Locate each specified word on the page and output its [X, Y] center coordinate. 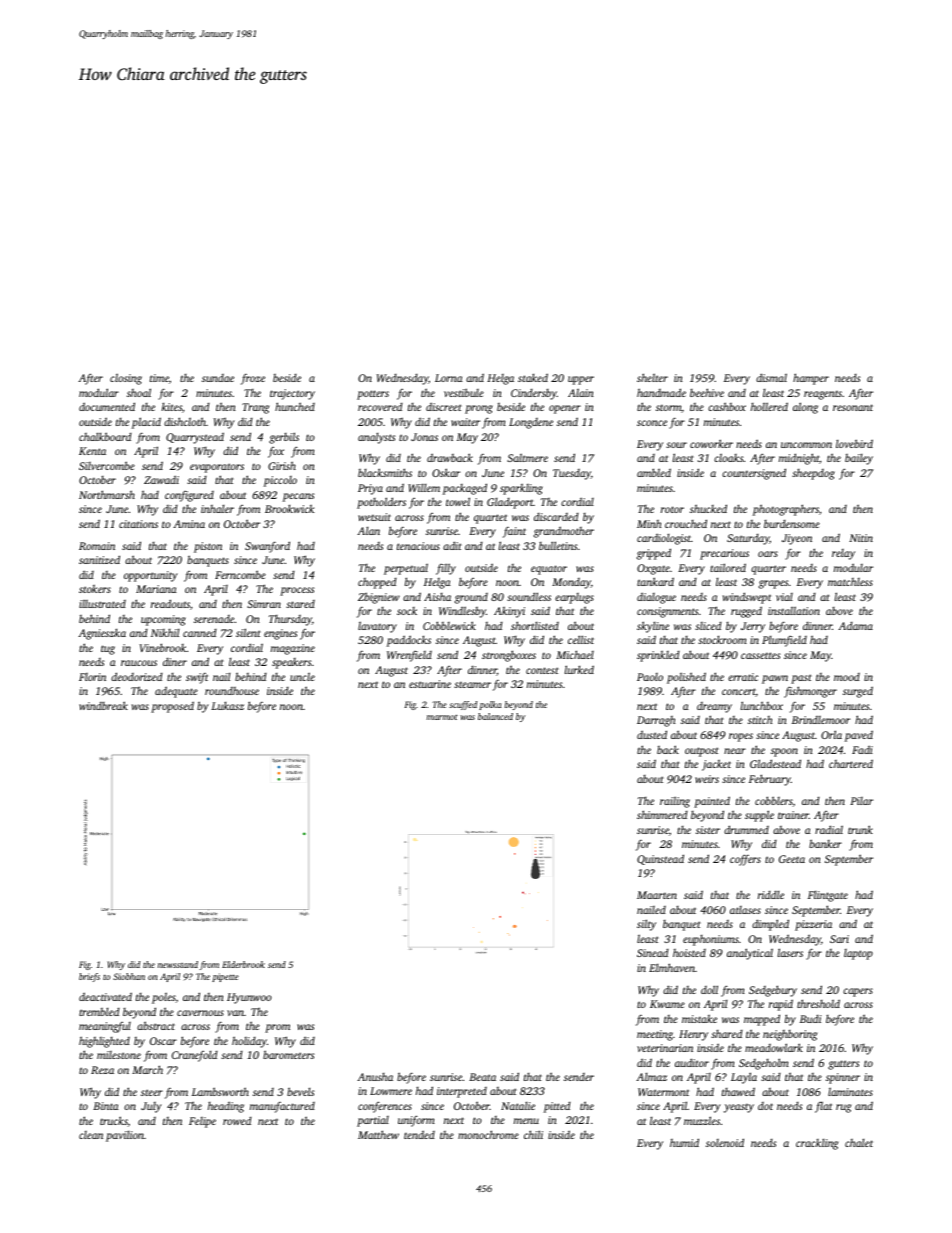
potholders [381, 503]
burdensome [792, 524]
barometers [288, 1054]
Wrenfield [409, 656]
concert [739, 692]
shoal [139, 392]
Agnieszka [102, 634]
